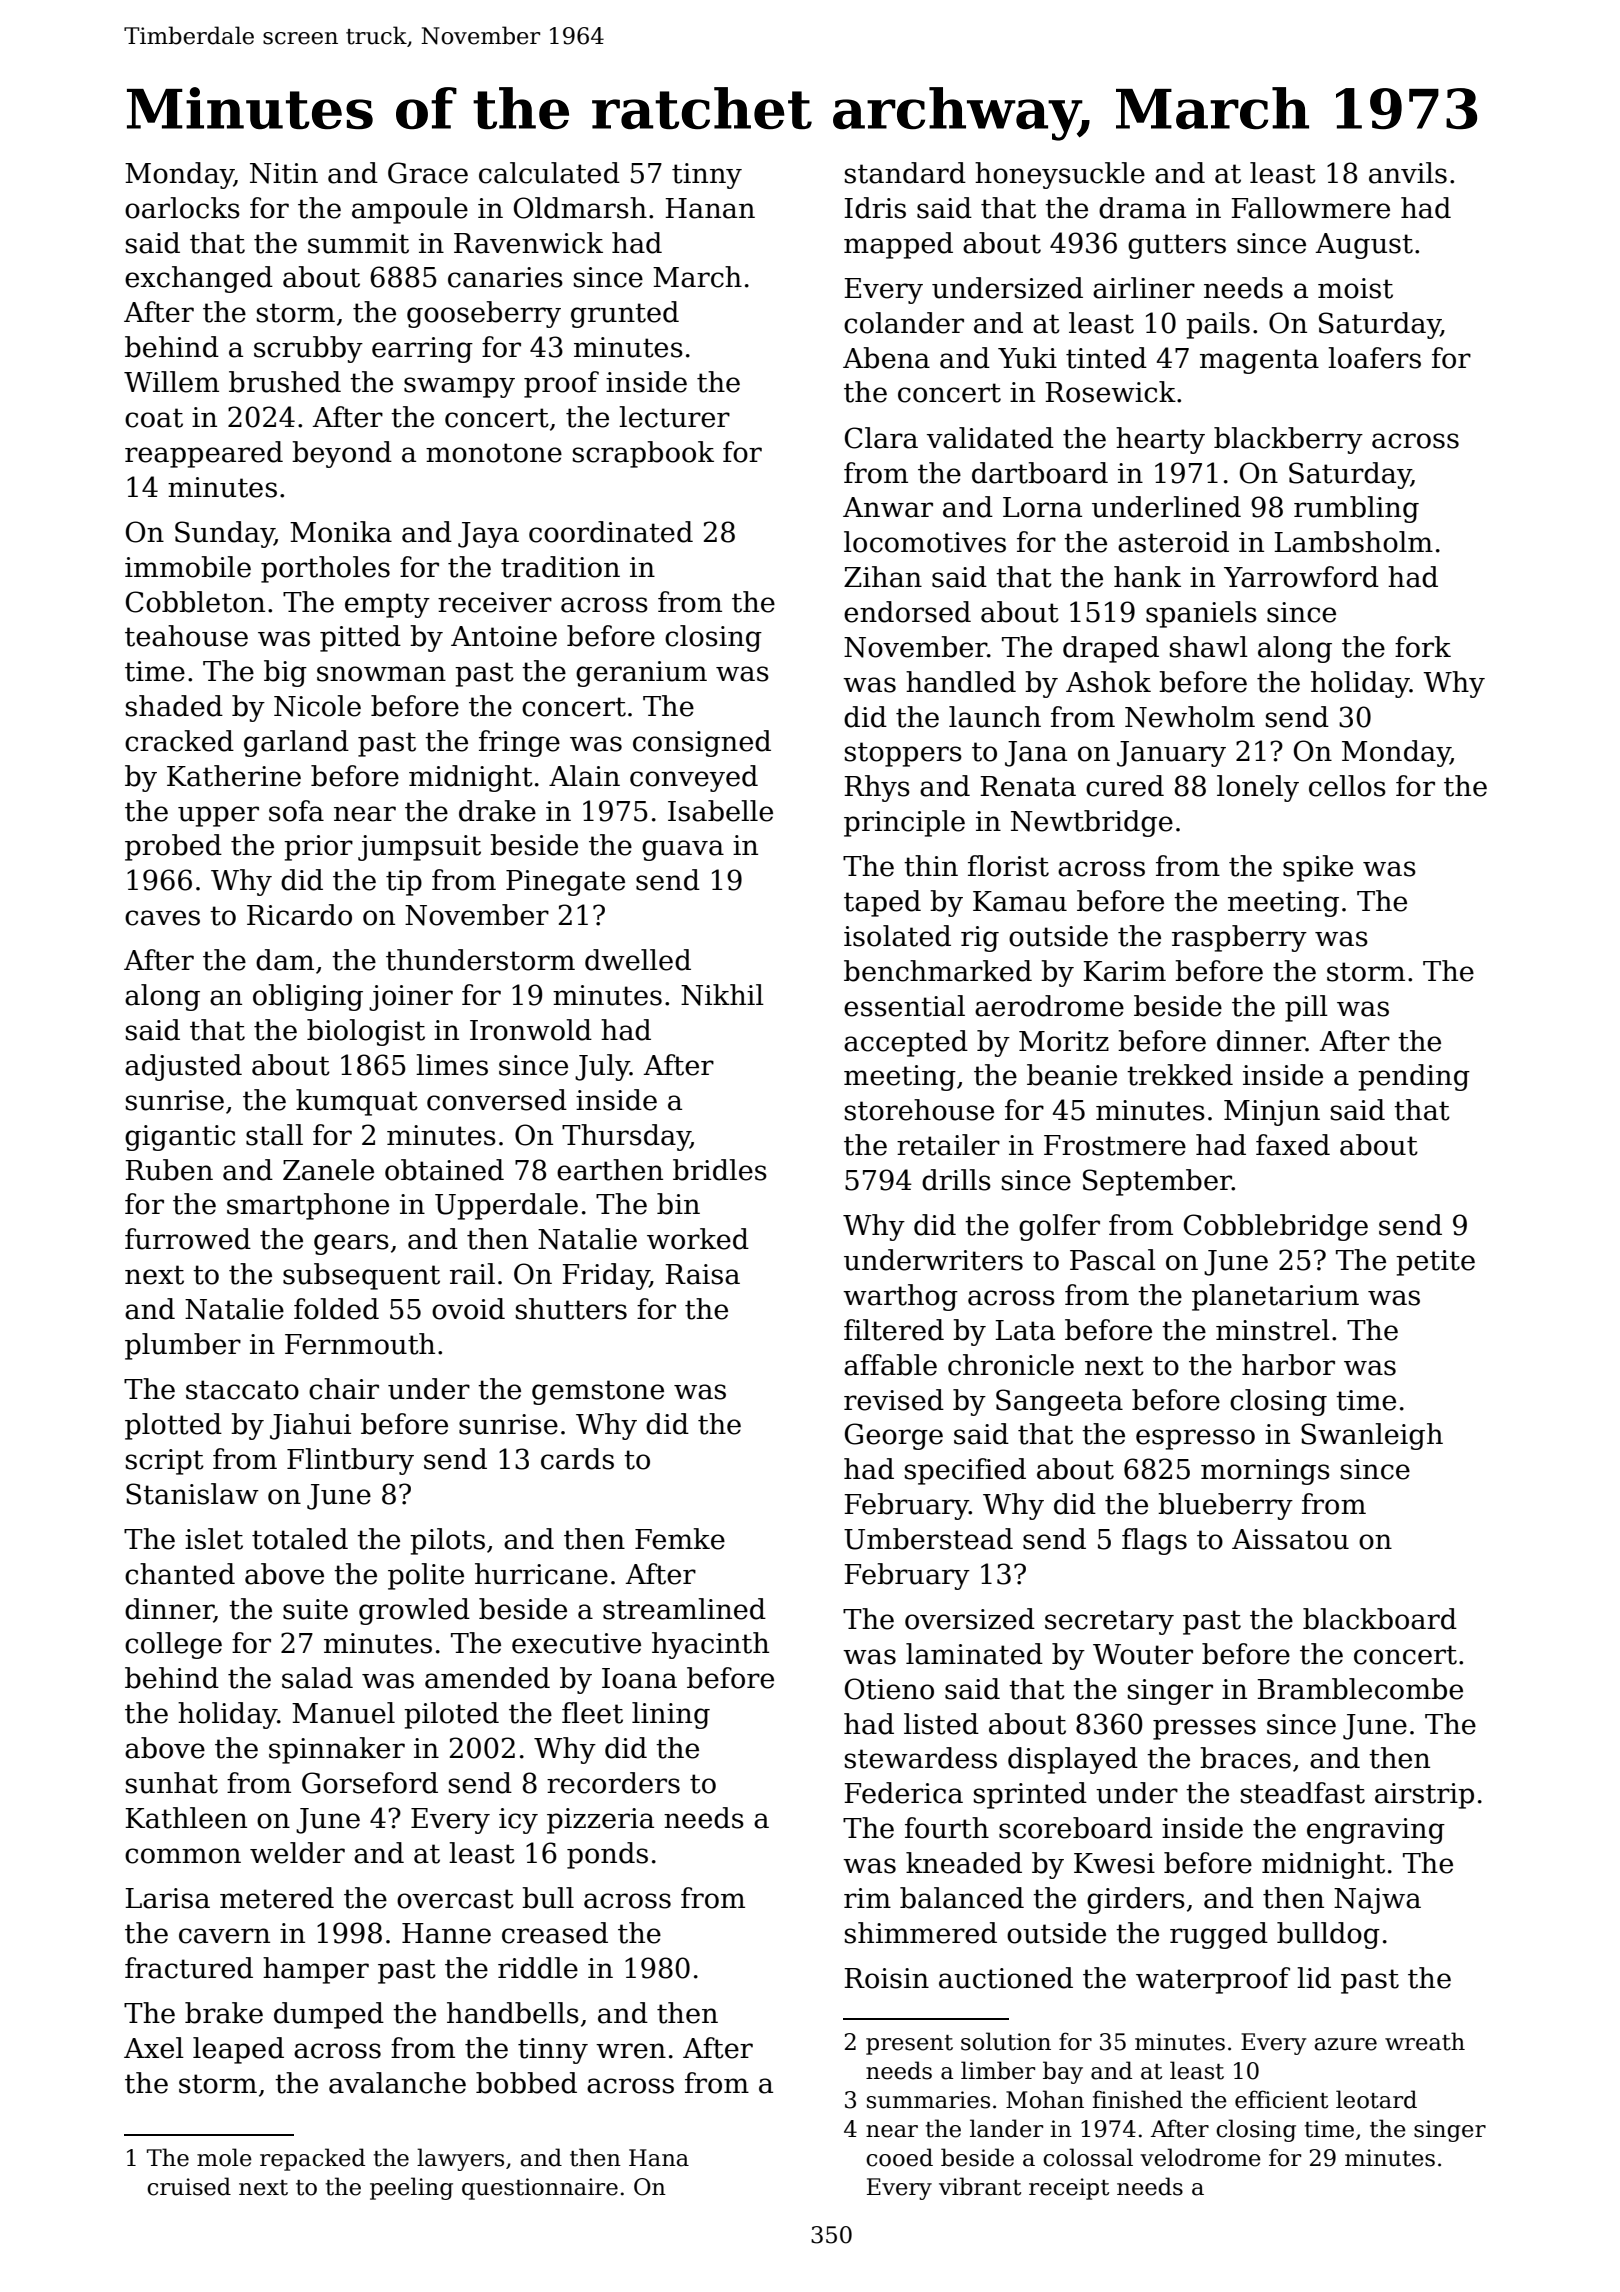 Image resolution: width=1620 pixels, height=2292 pixels. Describe the element at coordinates (411, 2188) in the screenshot. I see `peeling` at that location.
